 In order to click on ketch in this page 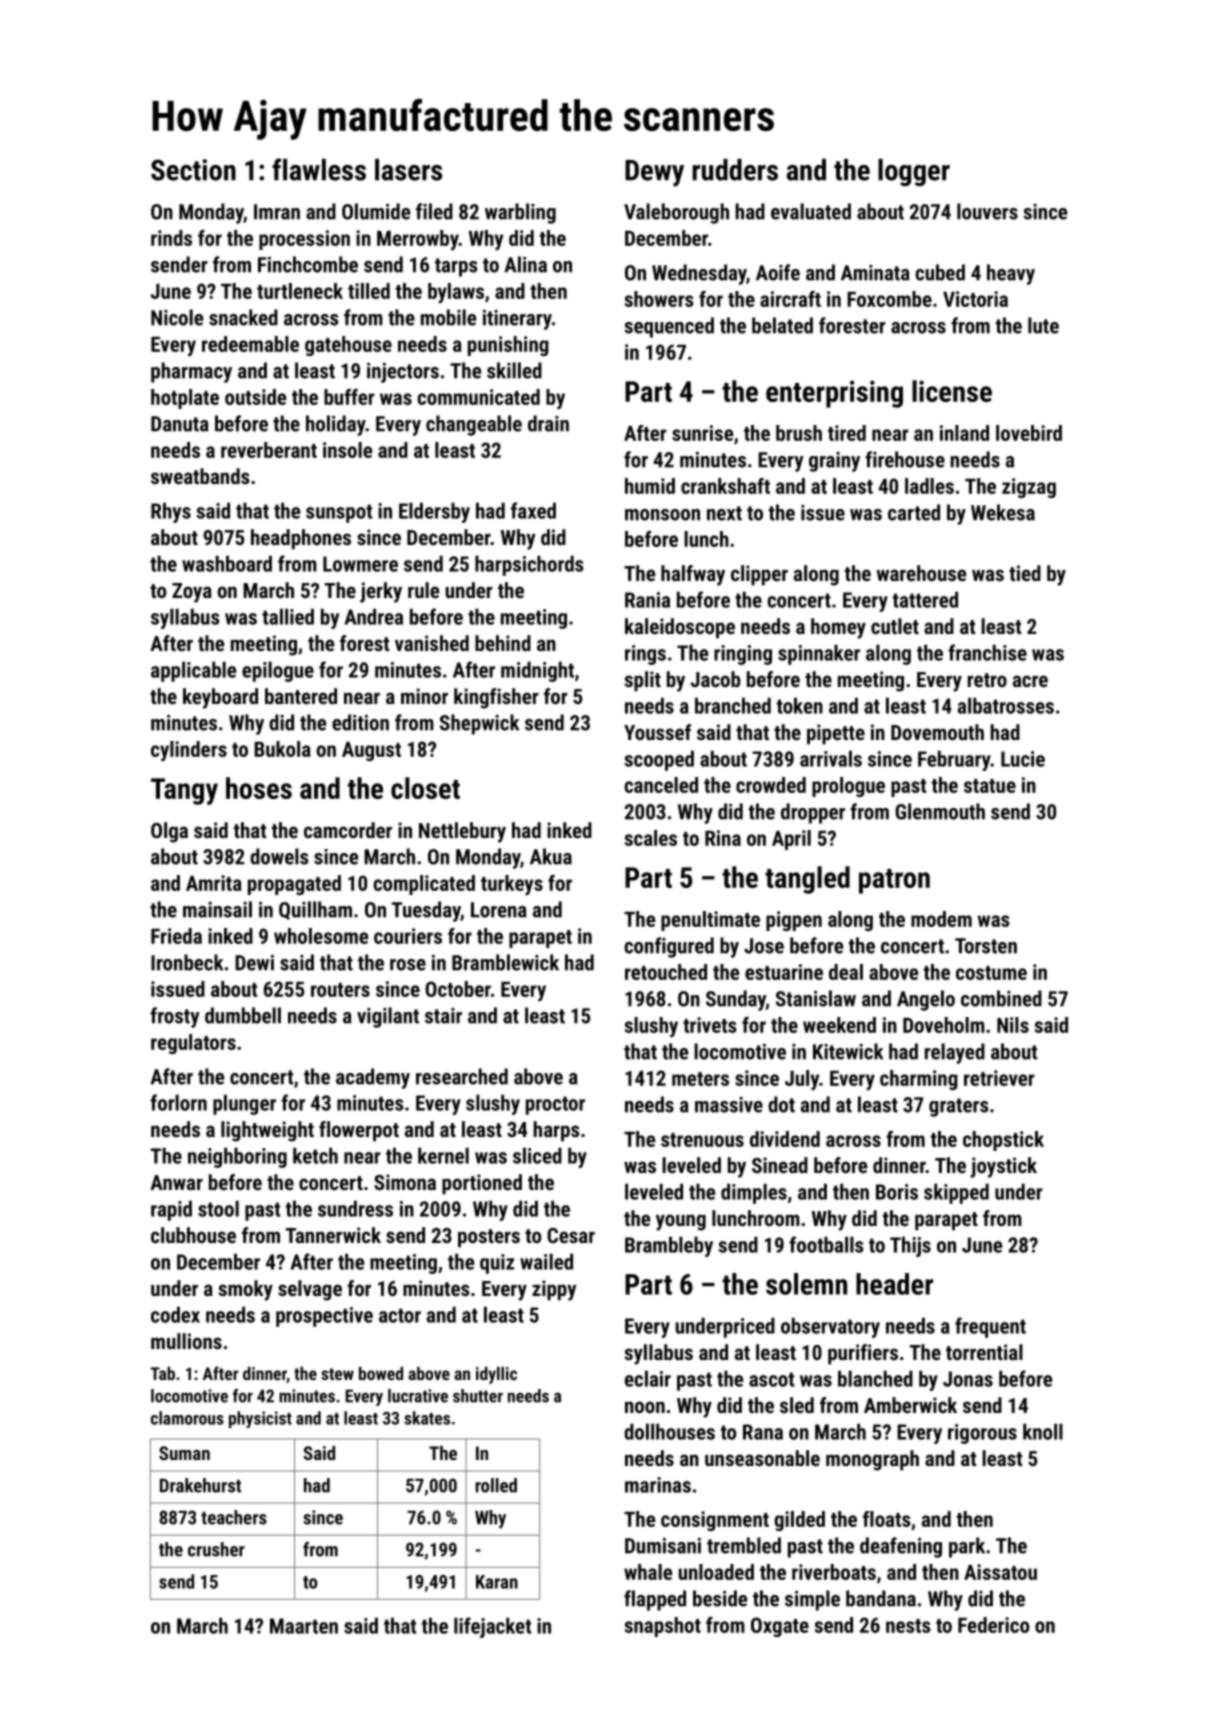, I will do `click(315, 1155)`.
